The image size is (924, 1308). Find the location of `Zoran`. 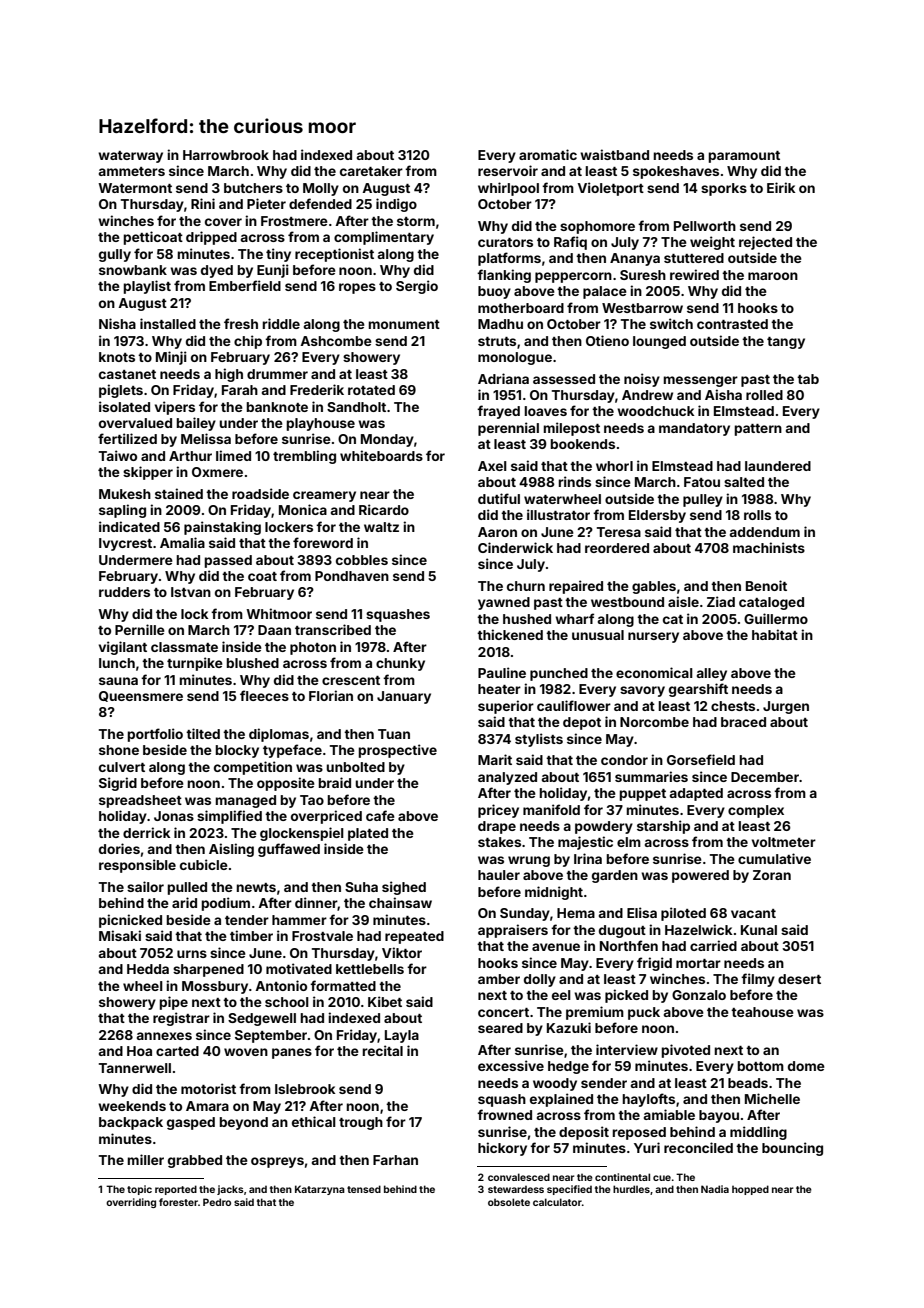

Zoran is located at coordinates (772, 875).
